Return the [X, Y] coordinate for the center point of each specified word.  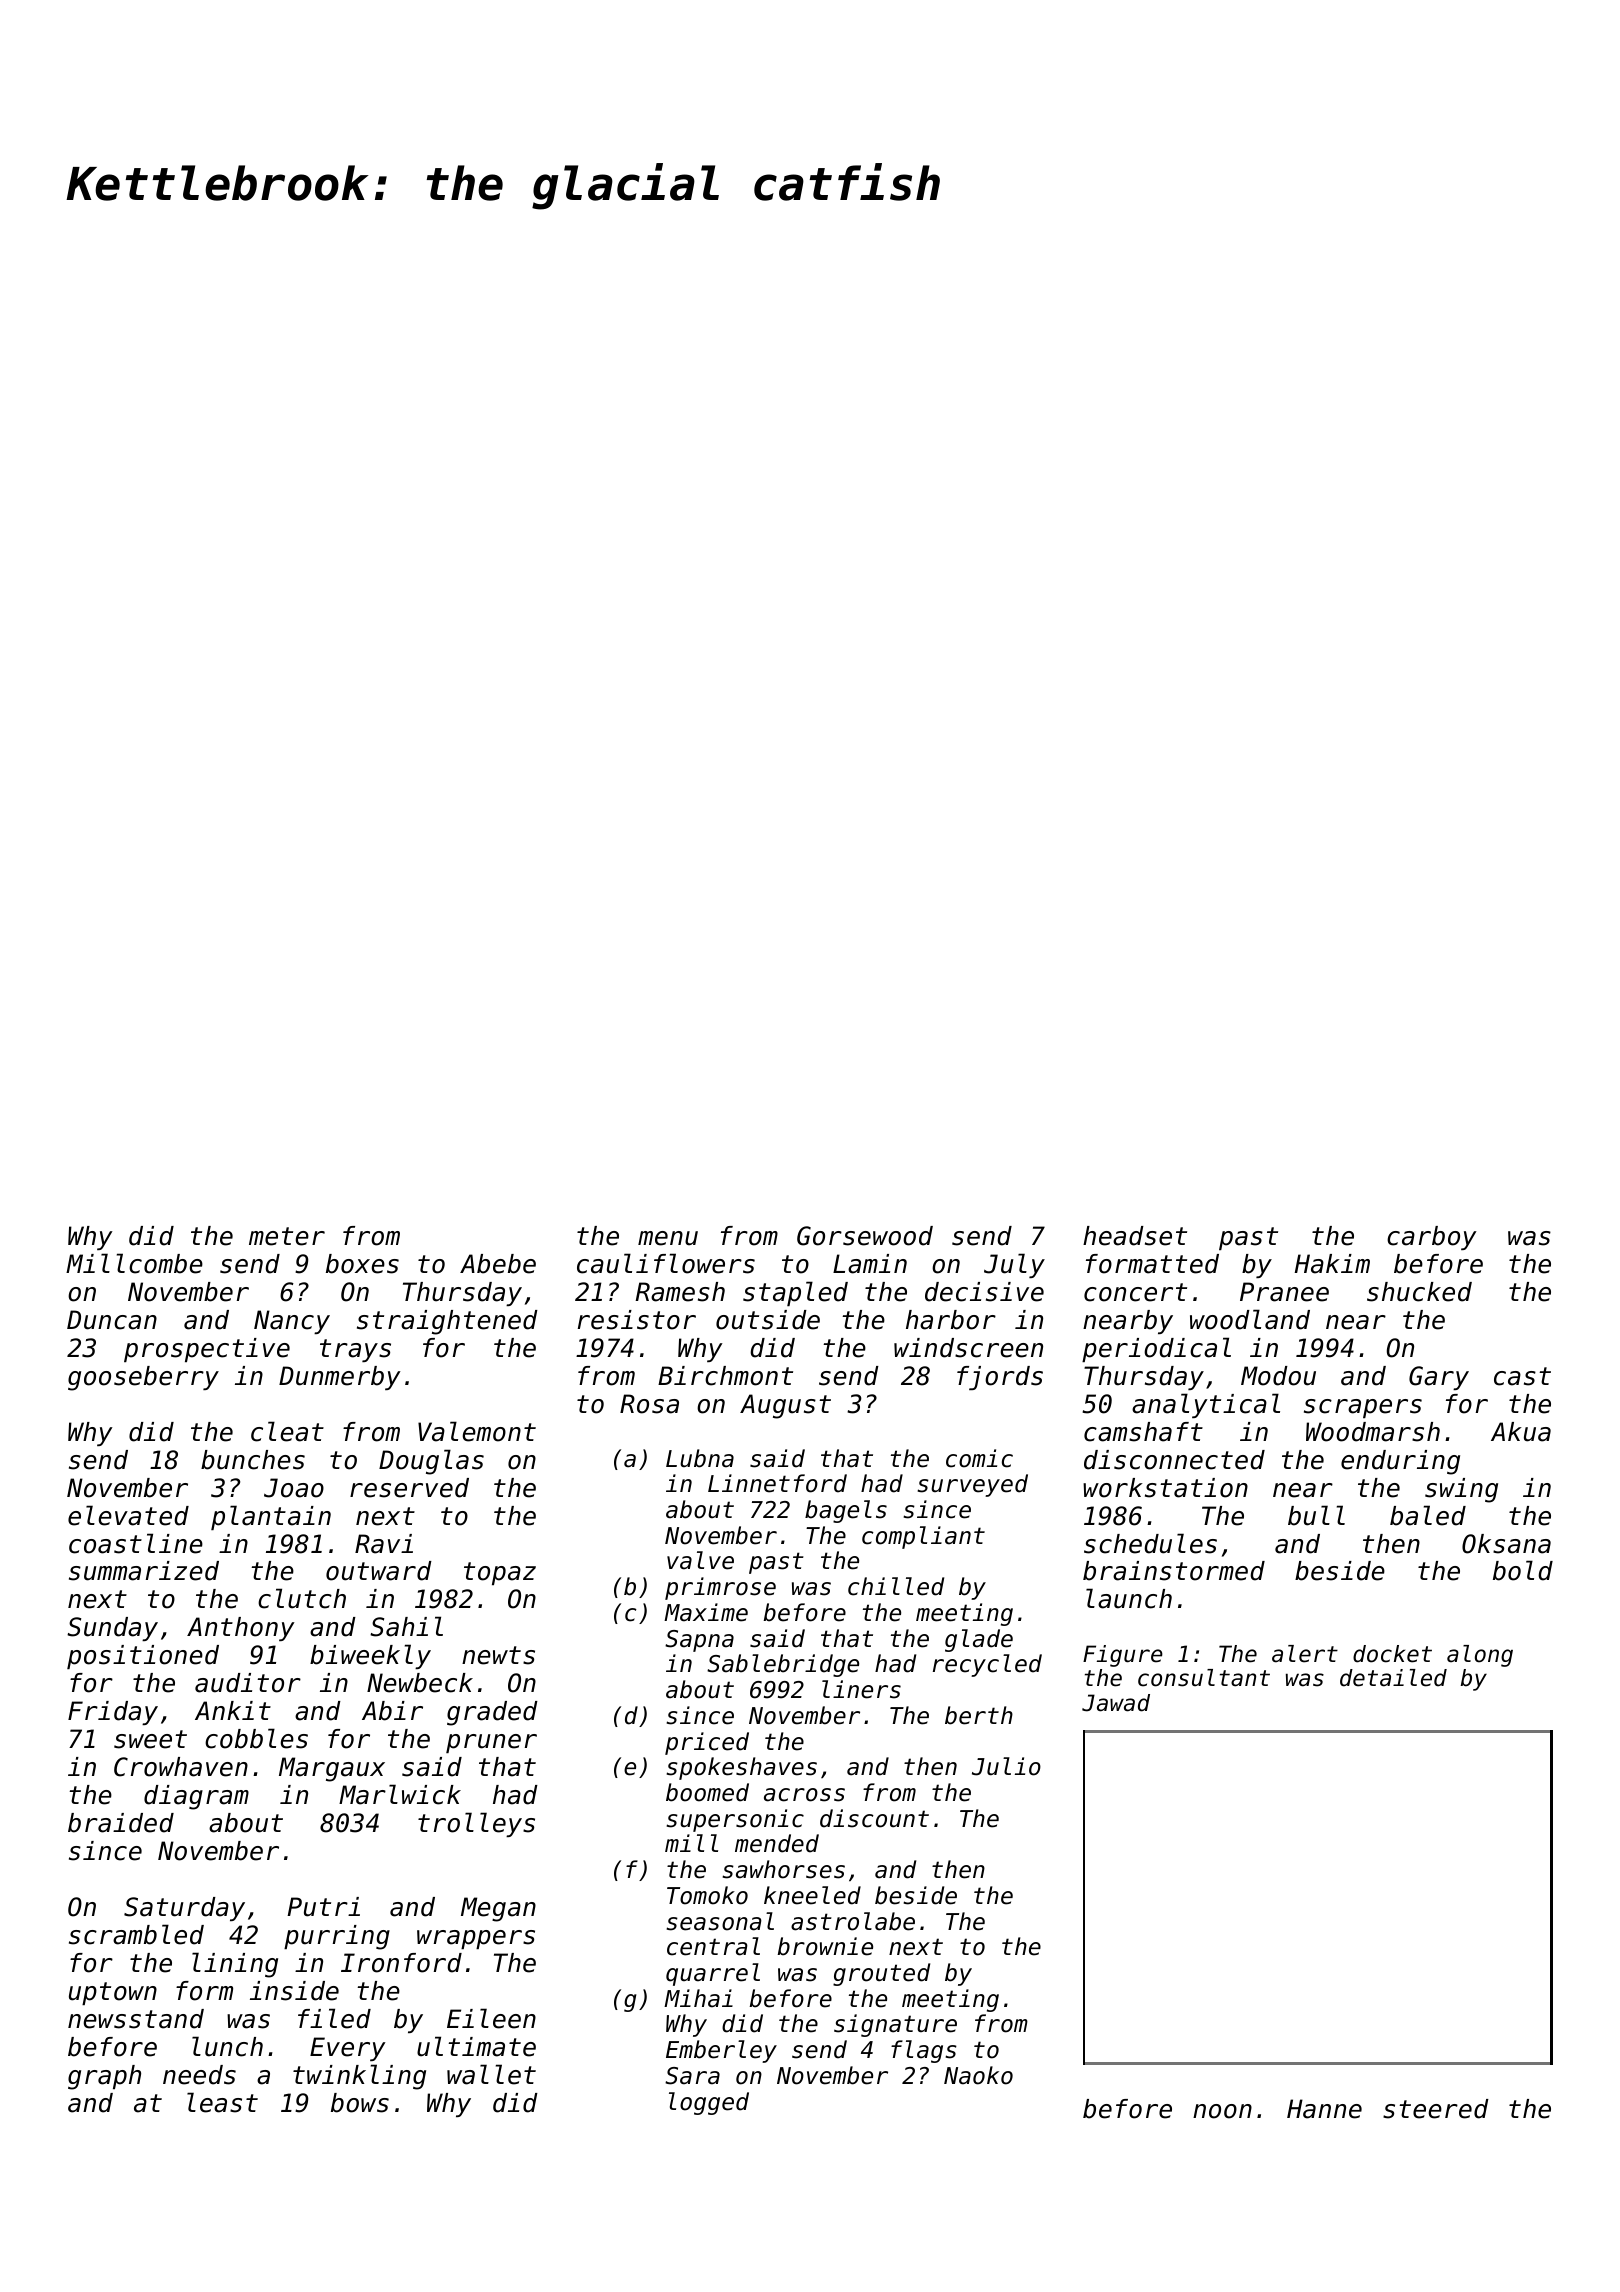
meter [287, 1236]
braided [121, 1823]
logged [709, 2103]
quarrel [713, 1974]
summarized [144, 1571]
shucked [1419, 1292]
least [222, 2102]
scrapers [1363, 1408]
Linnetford [777, 1483]
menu [668, 1238]
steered [1436, 2109]
